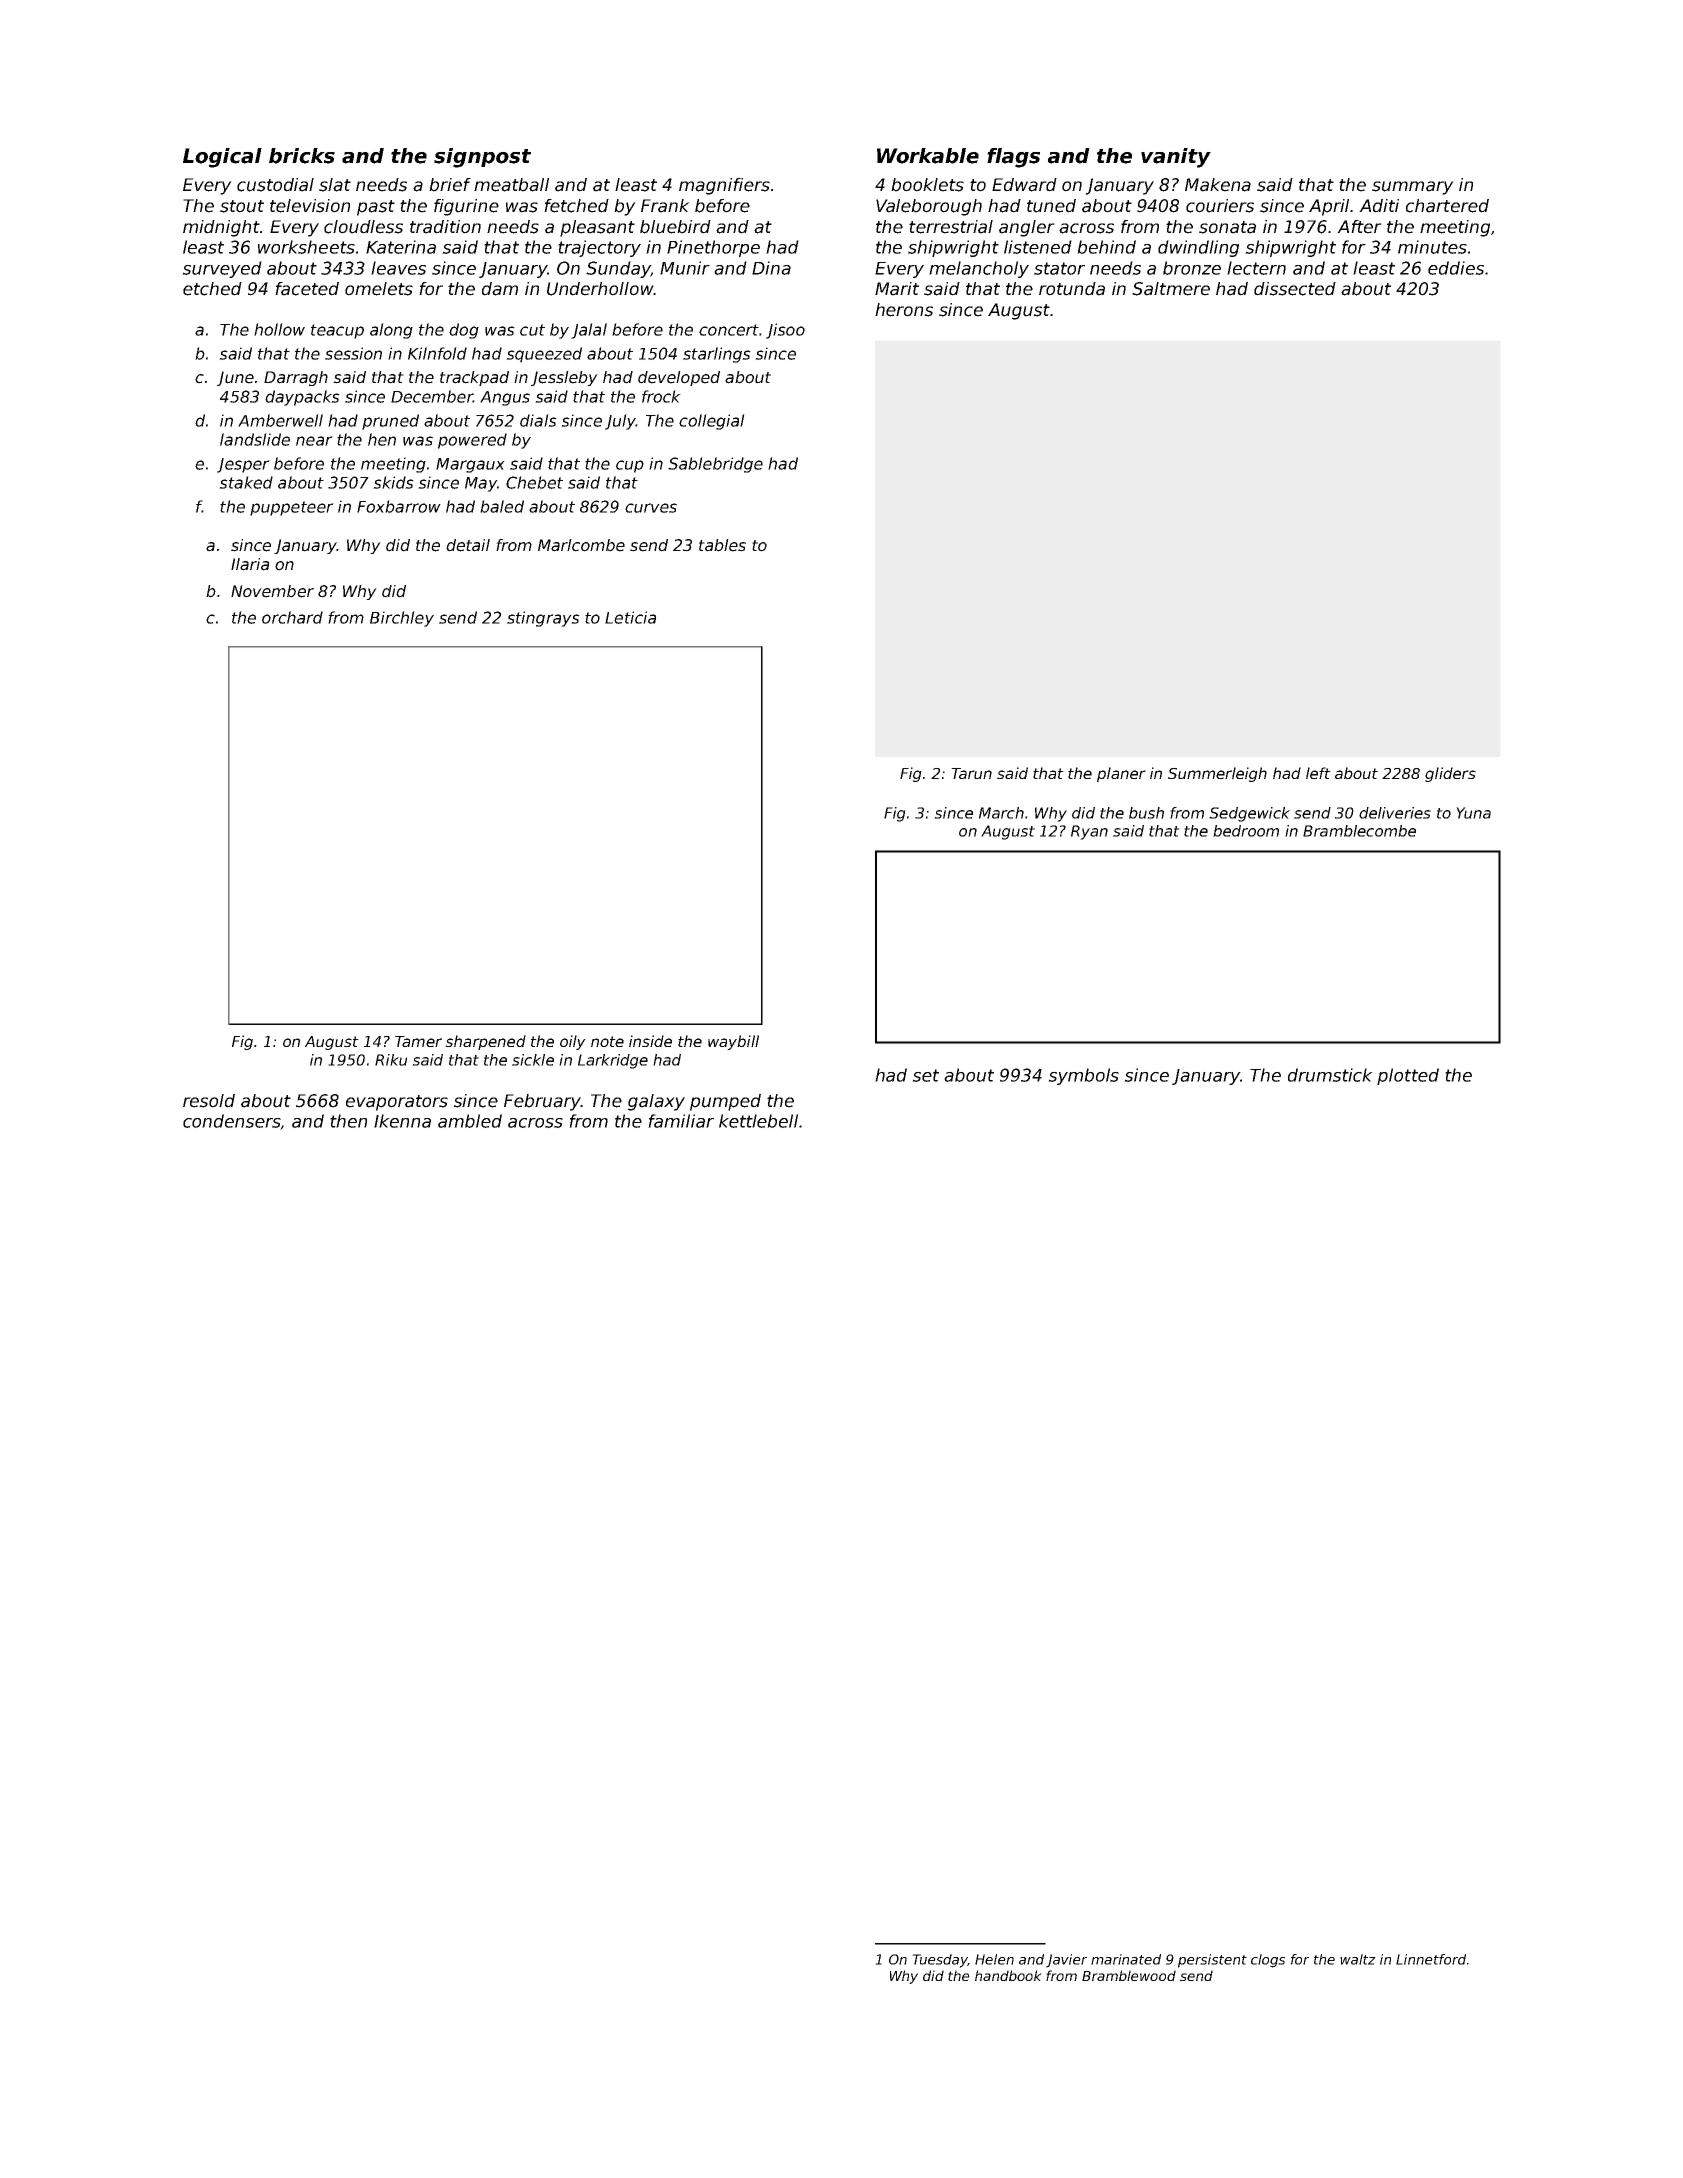  What do you see at coordinates (939, 1961) in the image?
I see `Tuesday` at bounding box center [939, 1961].
